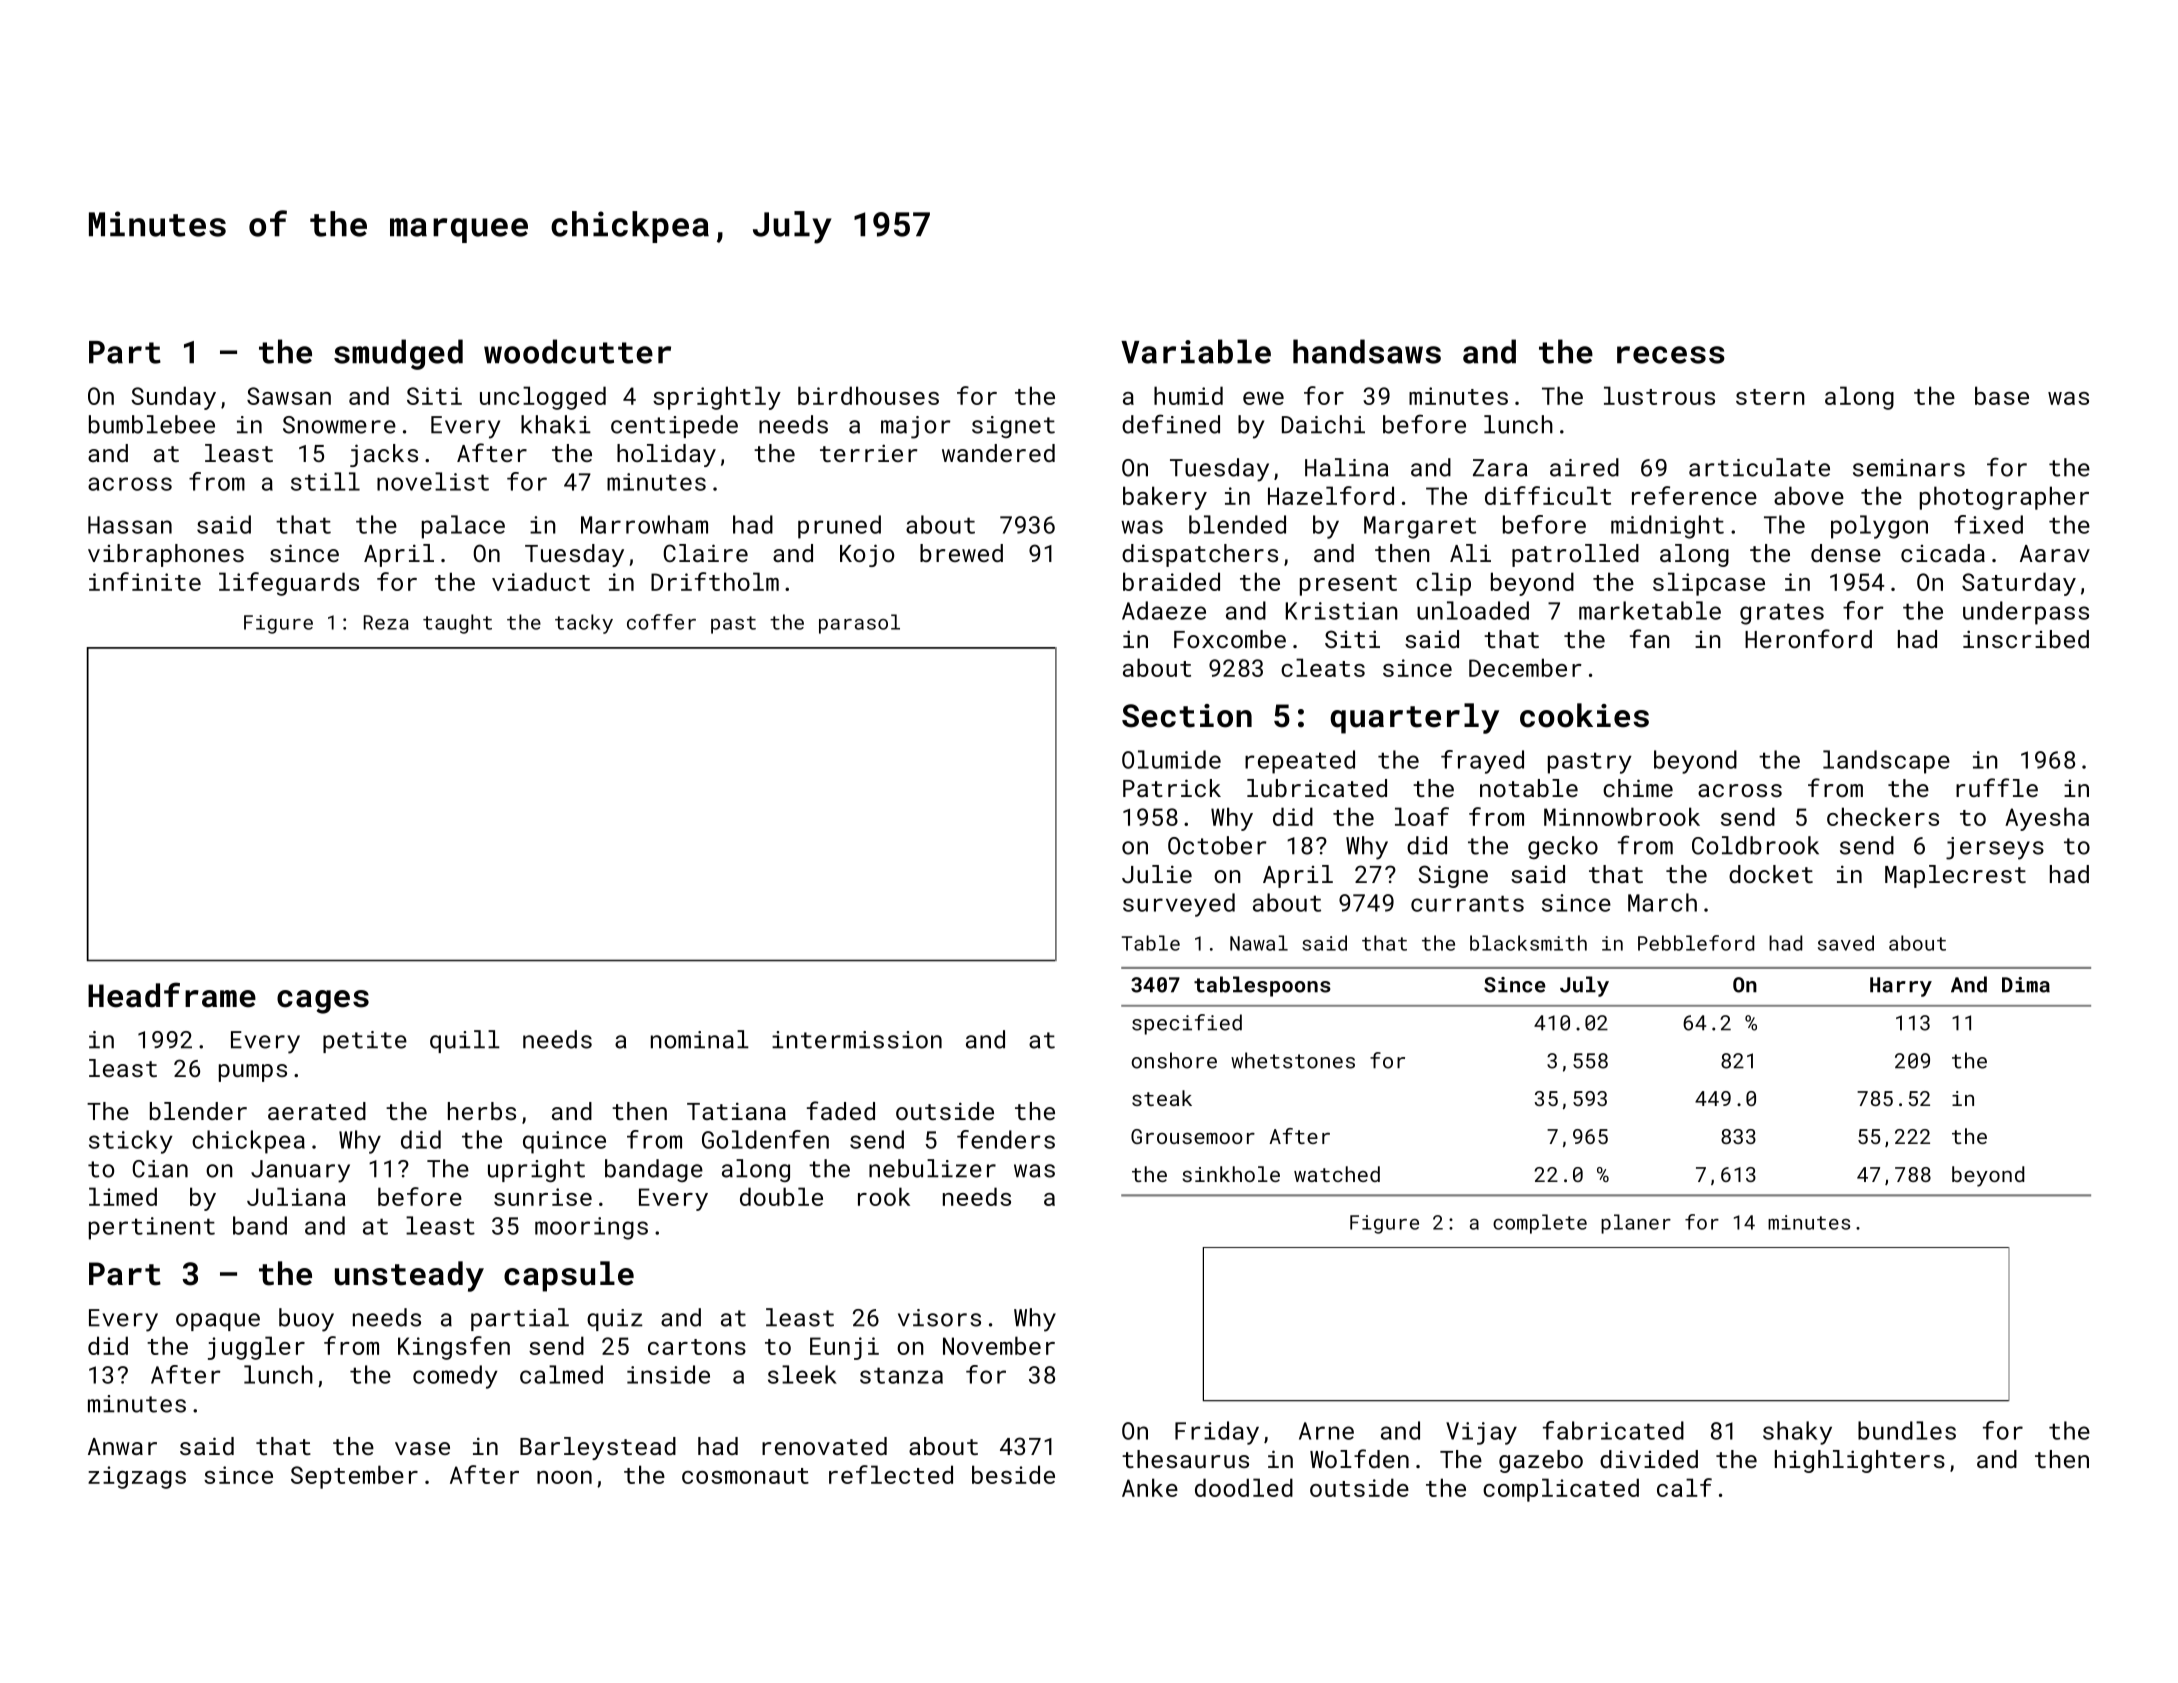  Describe the element at coordinates (1886, 762) in the screenshot. I see `landscape` at that location.
